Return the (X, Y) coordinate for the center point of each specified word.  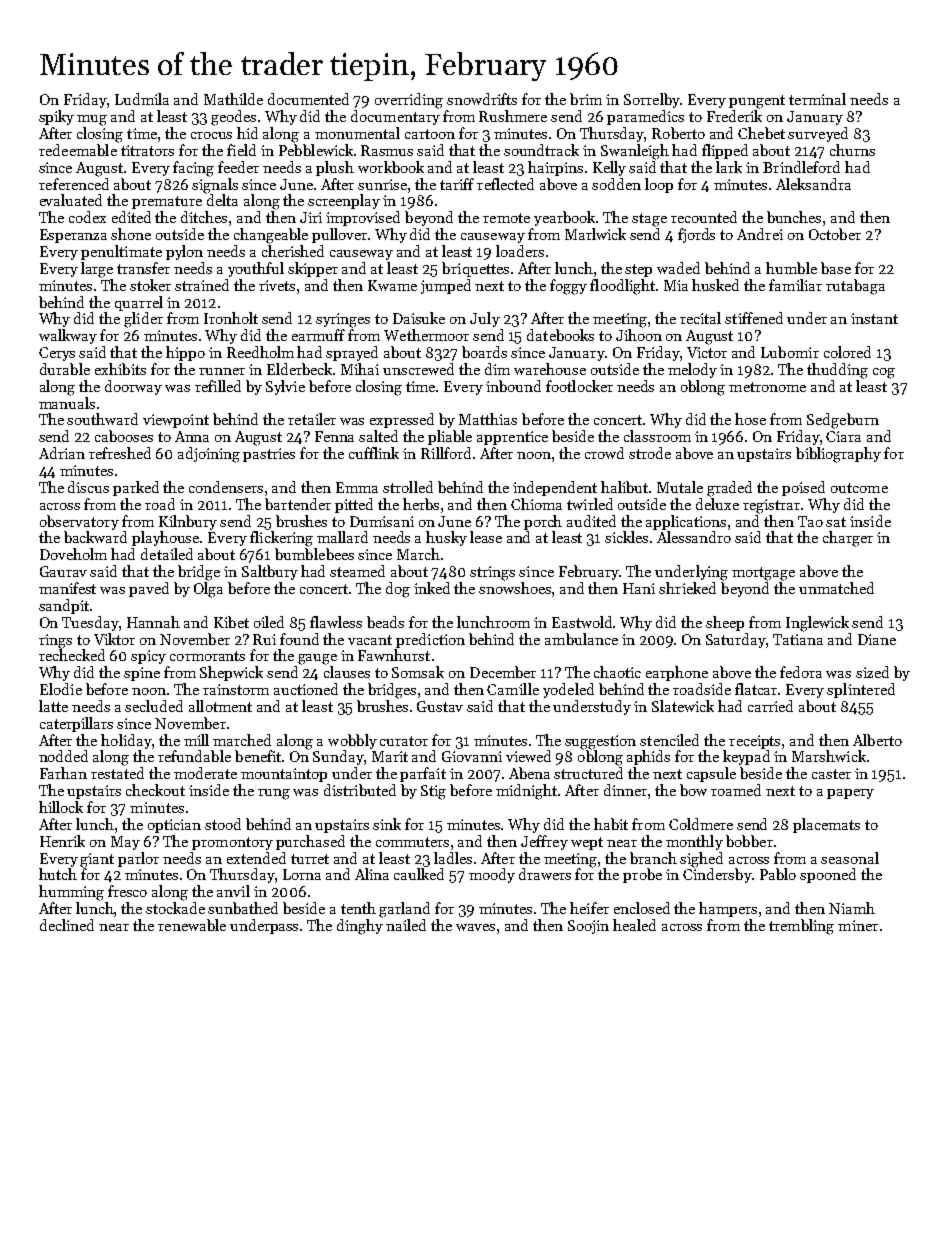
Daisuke (419, 318)
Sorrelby (652, 100)
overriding (409, 101)
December (503, 672)
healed (634, 925)
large (97, 270)
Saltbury (270, 572)
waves (475, 927)
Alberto (877, 740)
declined (67, 925)
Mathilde (233, 99)
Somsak (418, 672)
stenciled (669, 740)
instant (874, 318)
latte (53, 706)
